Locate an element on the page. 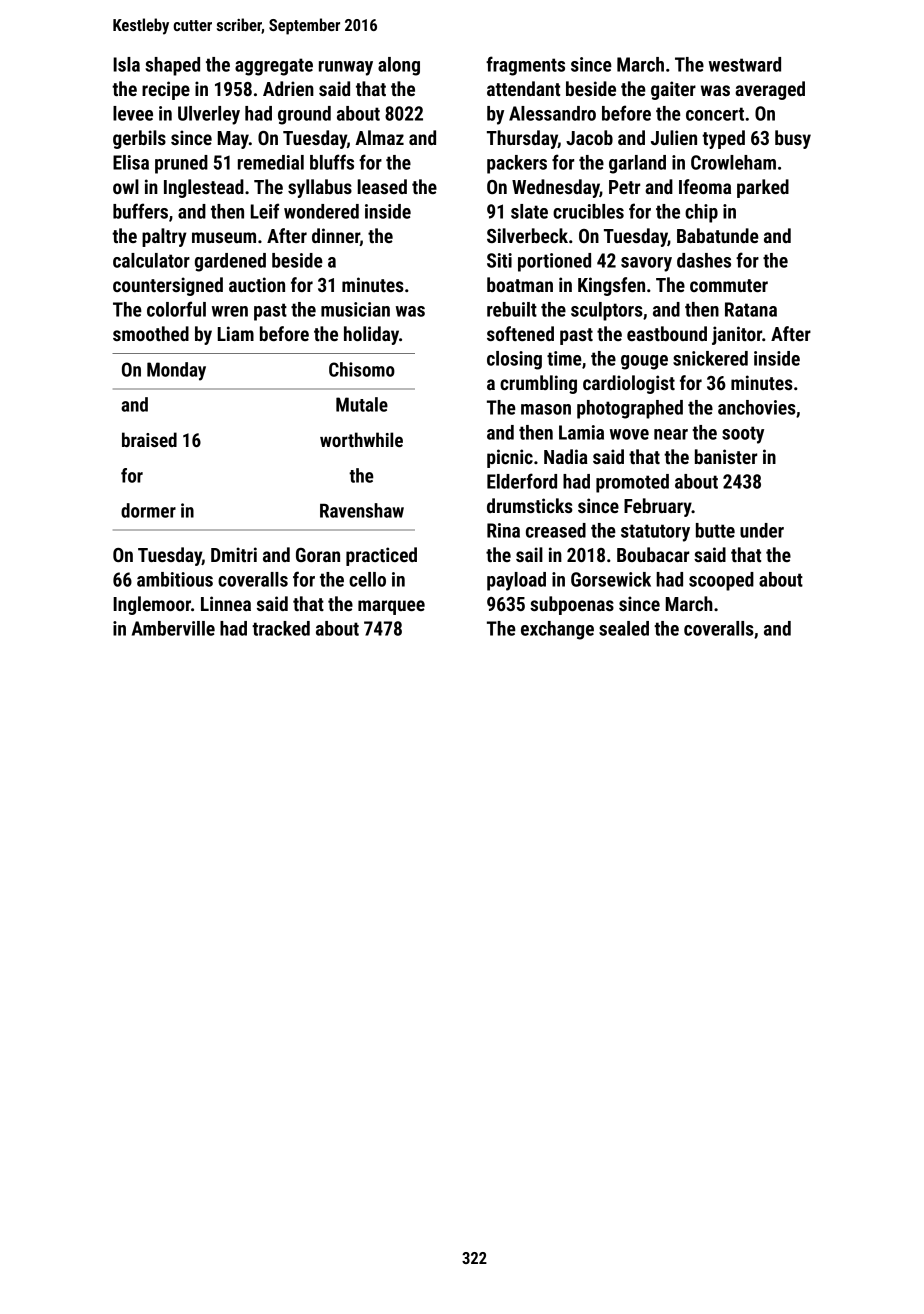 This document has height=1314, width=924. tracked is located at coordinates (281, 628).
